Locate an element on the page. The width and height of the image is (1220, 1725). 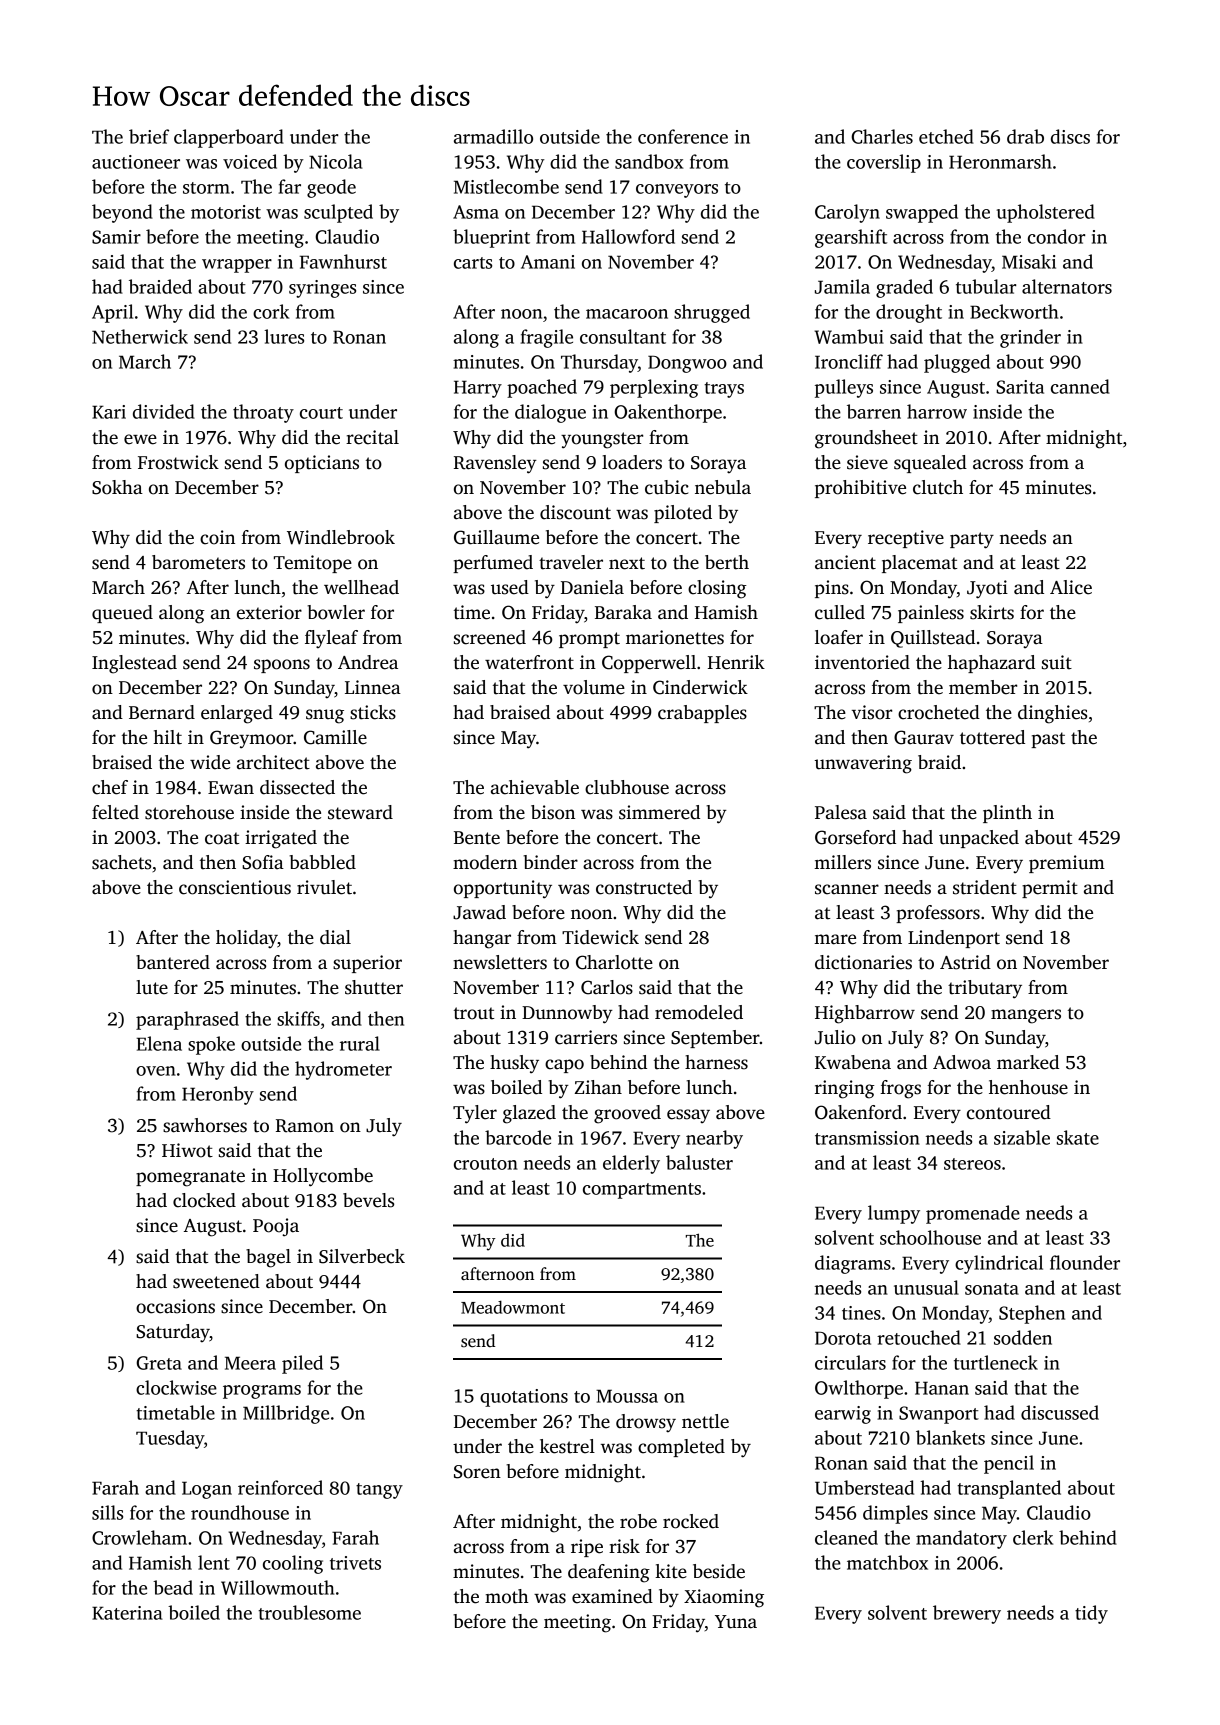
bison is located at coordinates (553, 812).
